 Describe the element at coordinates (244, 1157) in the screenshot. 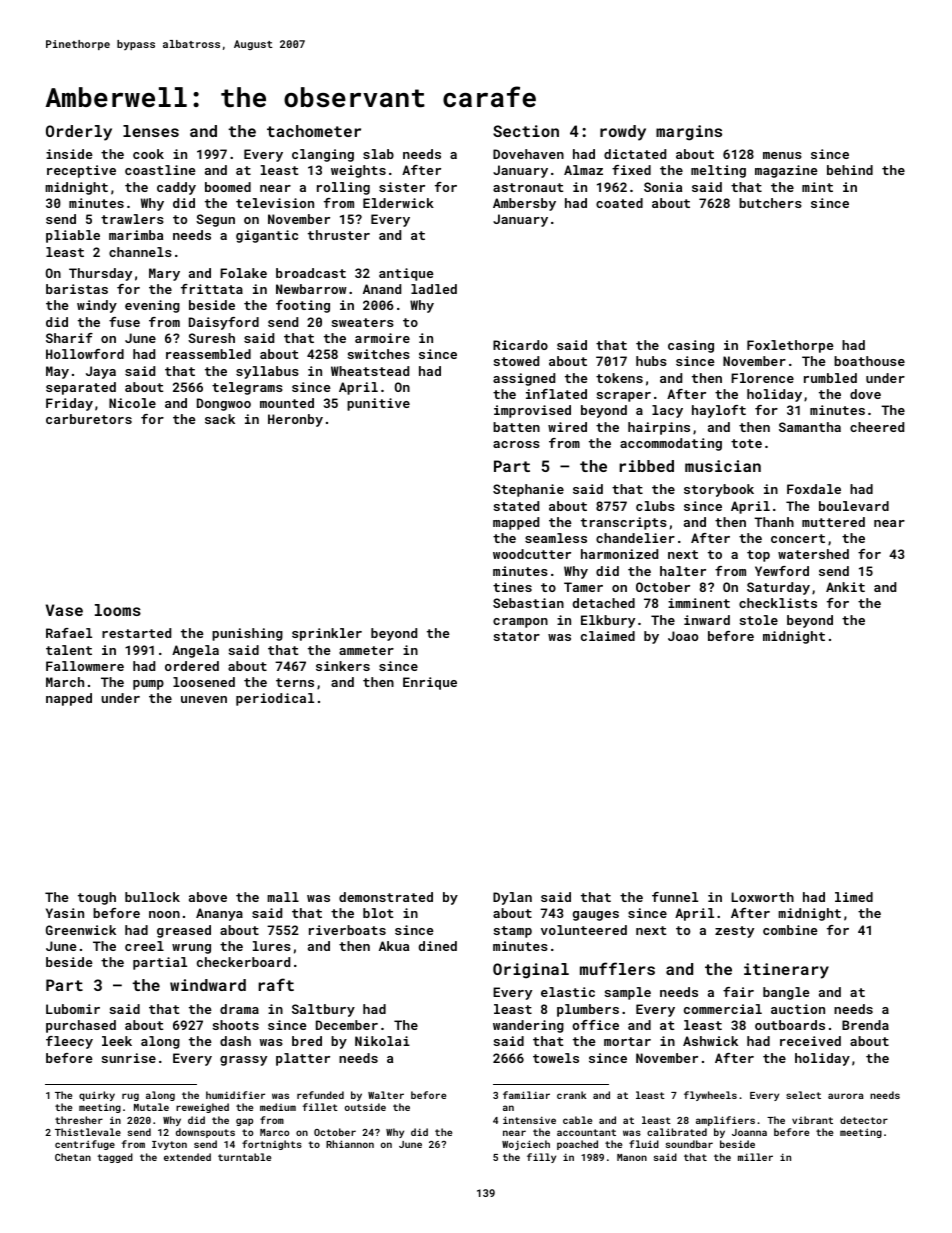

I see `turntable` at that location.
